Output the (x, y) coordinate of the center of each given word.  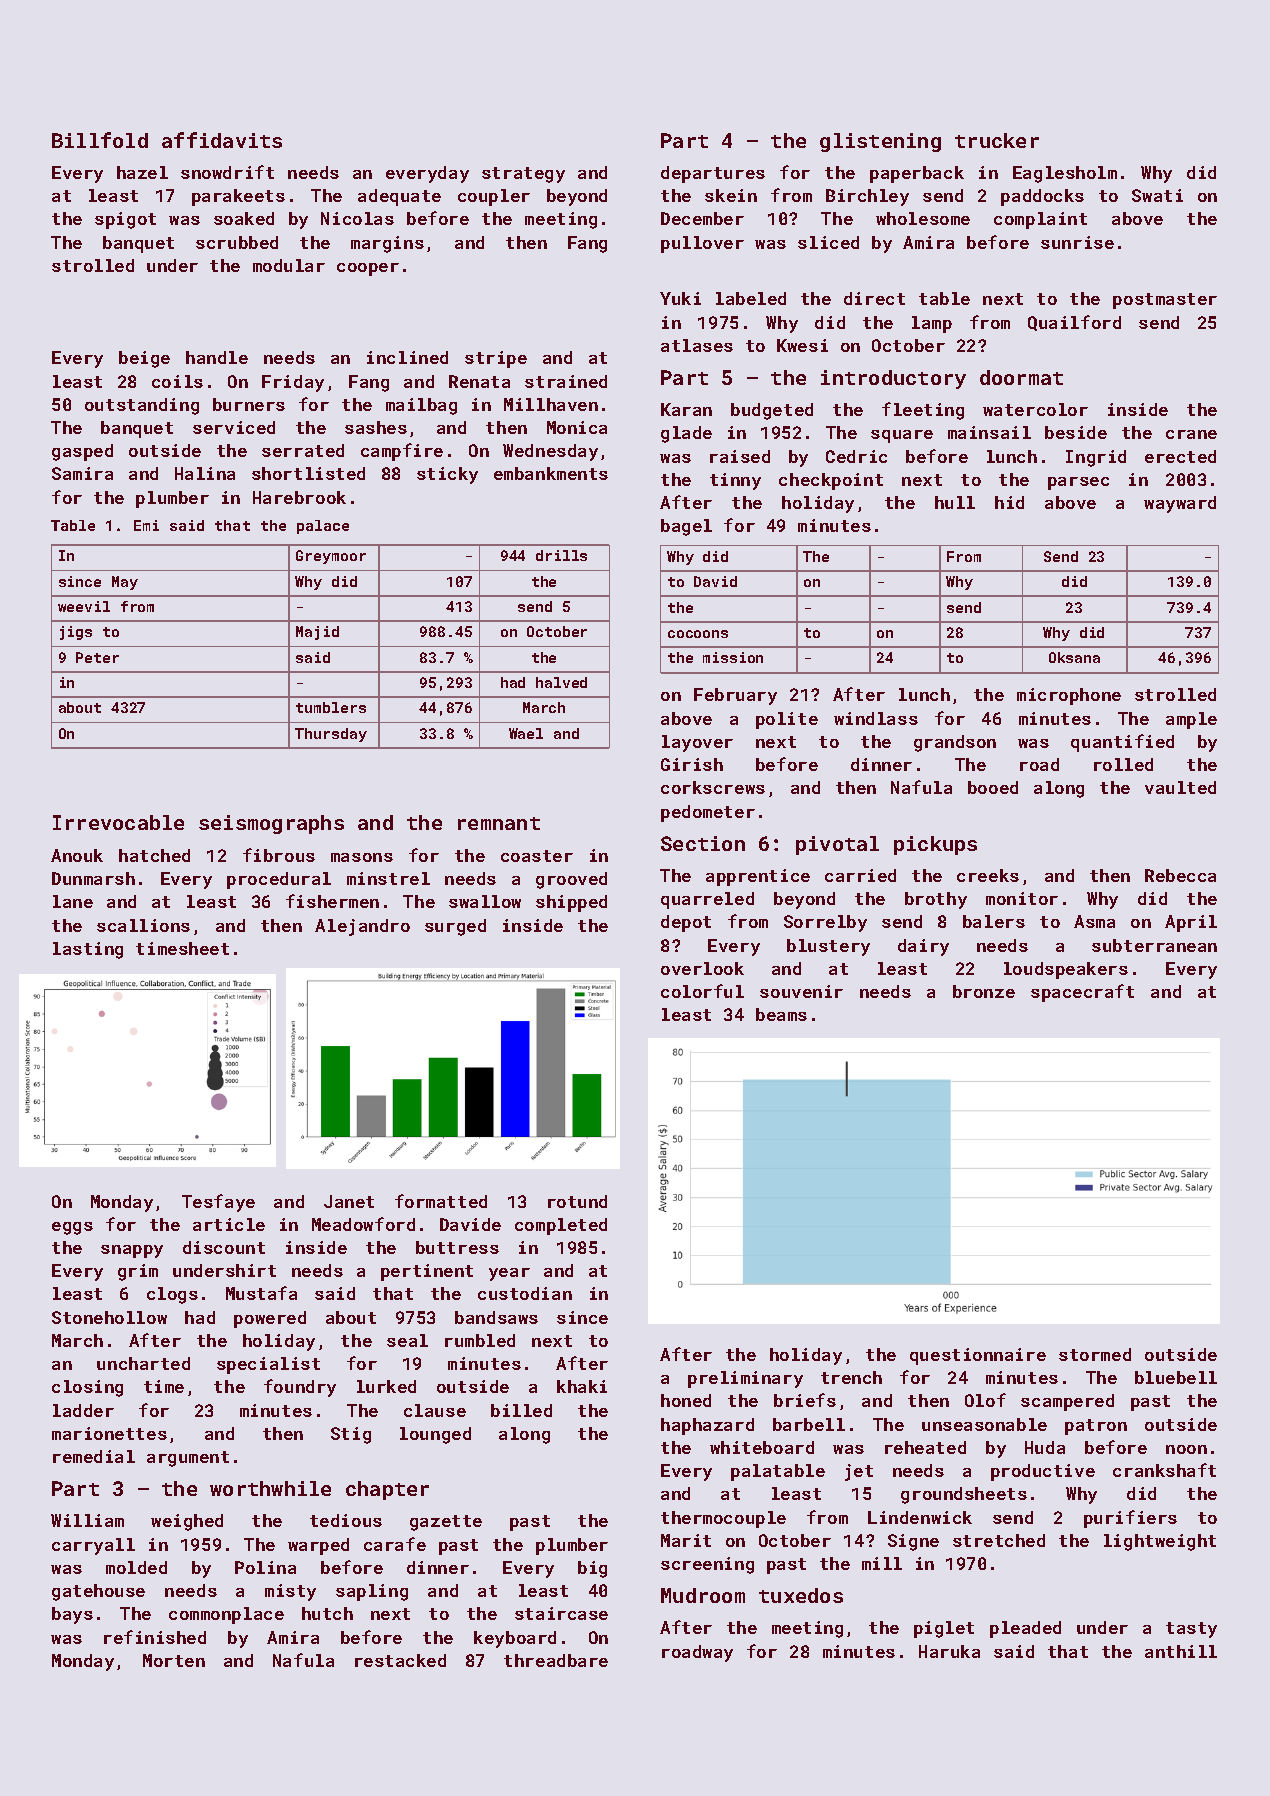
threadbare (556, 1660)
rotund (577, 1201)
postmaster (1165, 301)
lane (73, 901)
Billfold (100, 140)
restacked (400, 1660)
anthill (1181, 1651)
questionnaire (978, 1356)
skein (731, 195)
